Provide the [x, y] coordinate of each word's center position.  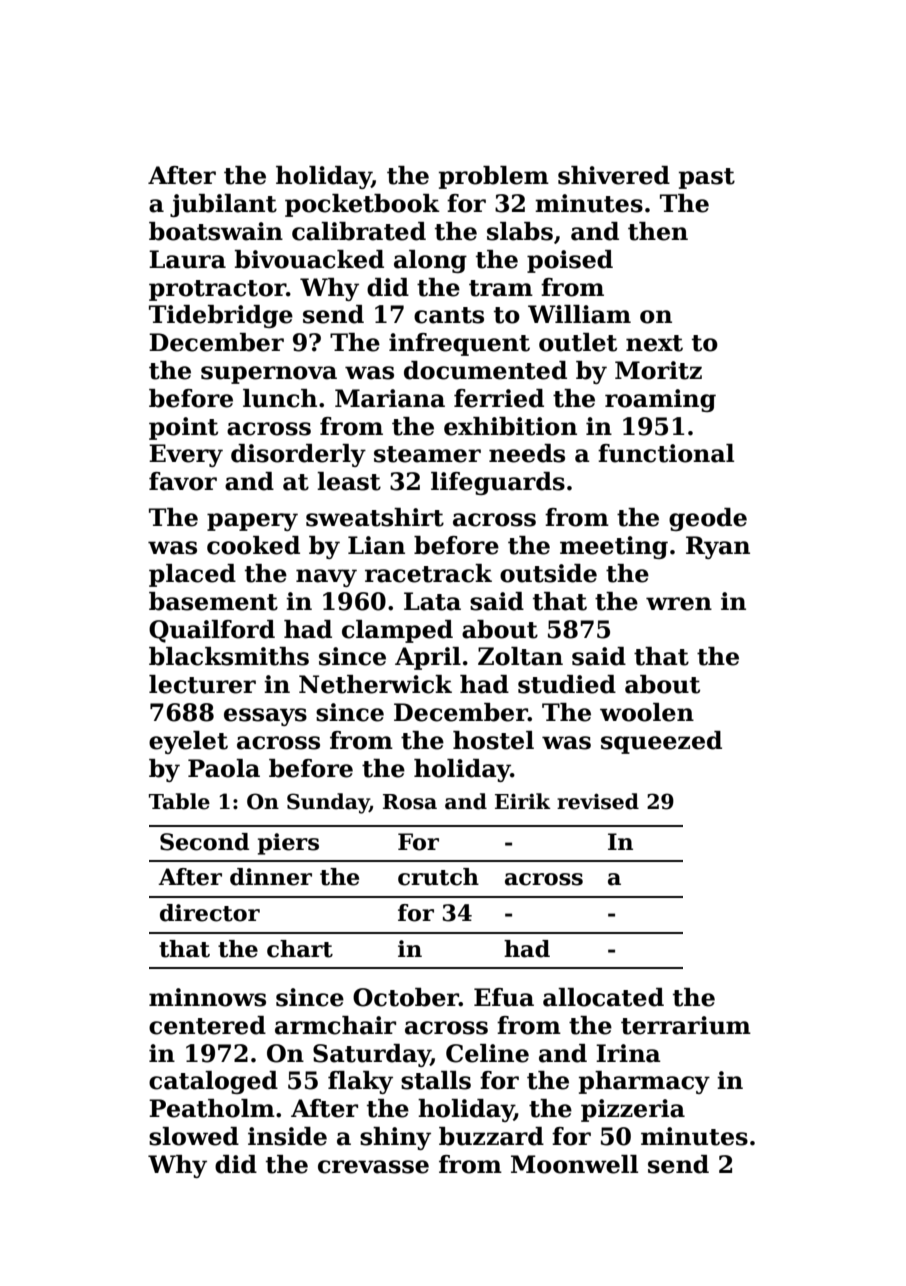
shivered [614, 175]
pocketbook [362, 205]
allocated [603, 997]
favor [183, 481]
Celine [487, 1053]
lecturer [202, 684]
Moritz [658, 370]
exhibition [510, 426]
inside [287, 1136]
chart [300, 949]
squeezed [661, 742]
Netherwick [375, 684]
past [707, 178]
